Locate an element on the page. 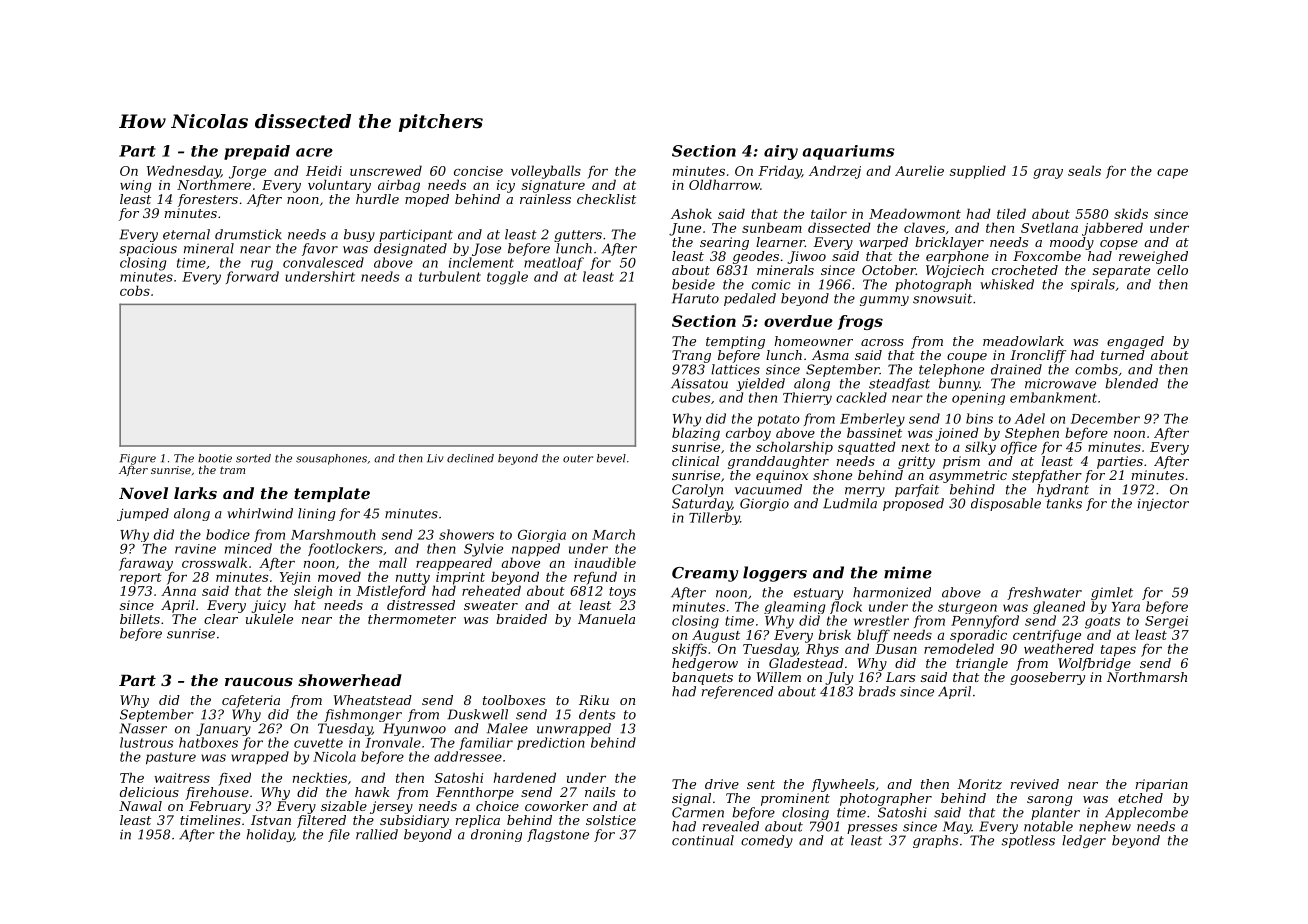  hawk is located at coordinates (372, 792).
